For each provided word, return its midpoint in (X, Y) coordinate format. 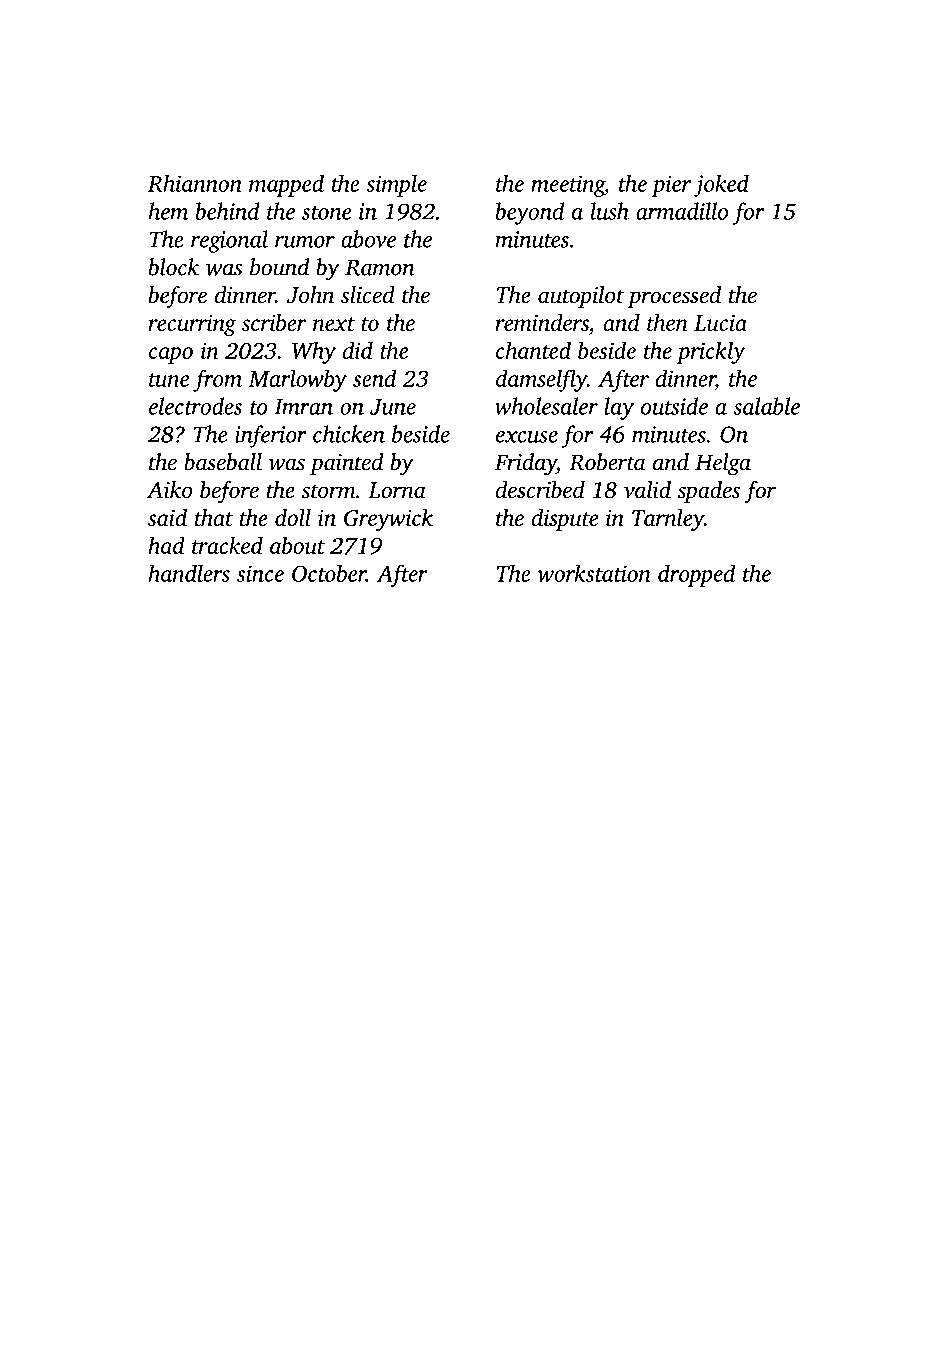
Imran (303, 407)
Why (314, 352)
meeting (568, 186)
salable (766, 406)
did (358, 350)
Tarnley (668, 520)
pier (671, 186)
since (260, 573)
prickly (710, 352)
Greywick (388, 520)
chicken (349, 434)
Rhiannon (195, 183)
